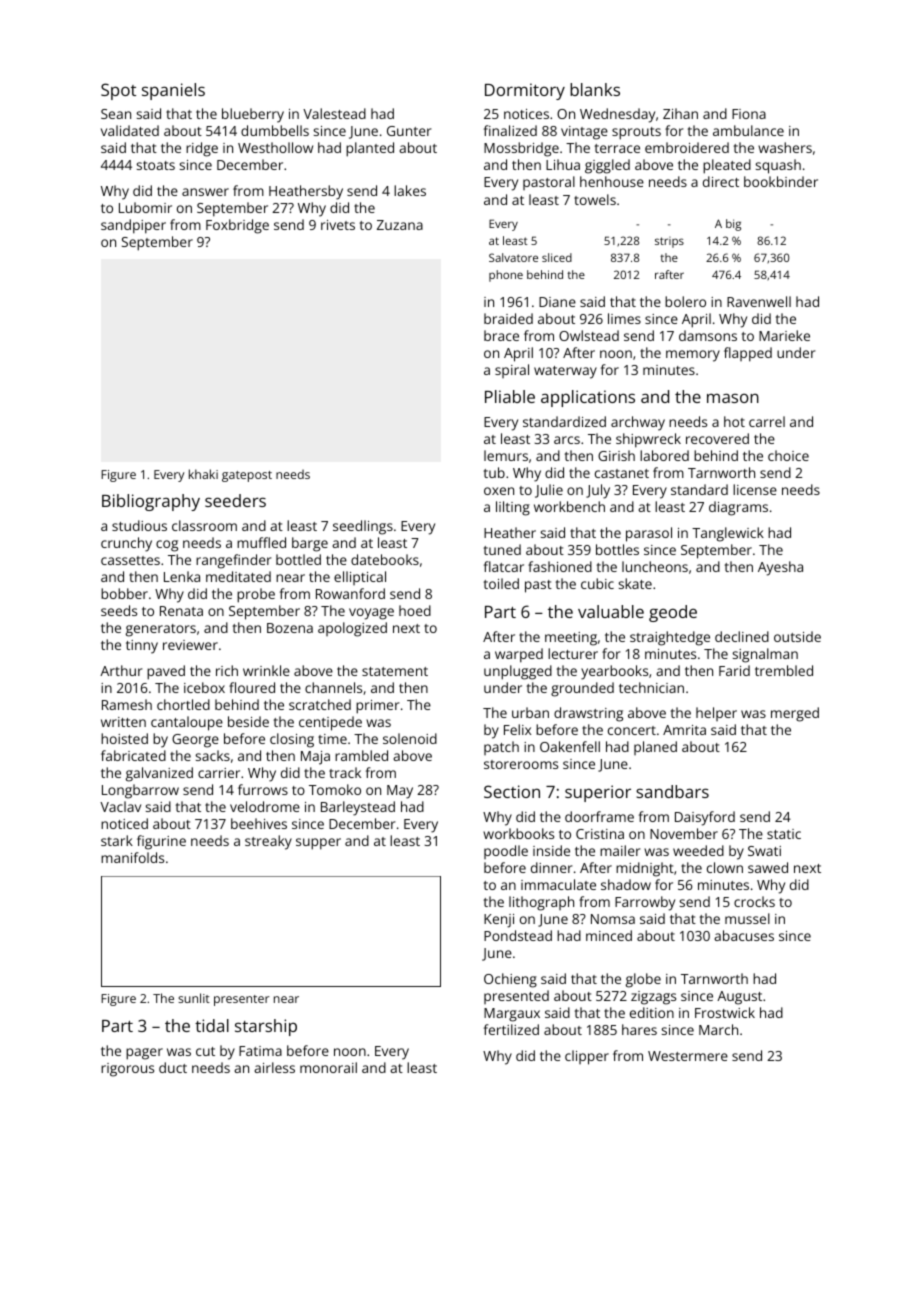 This screenshot has width=924, height=1308. What do you see at coordinates (247, 476) in the screenshot?
I see `gatepost` at bounding box center [247, 476].
